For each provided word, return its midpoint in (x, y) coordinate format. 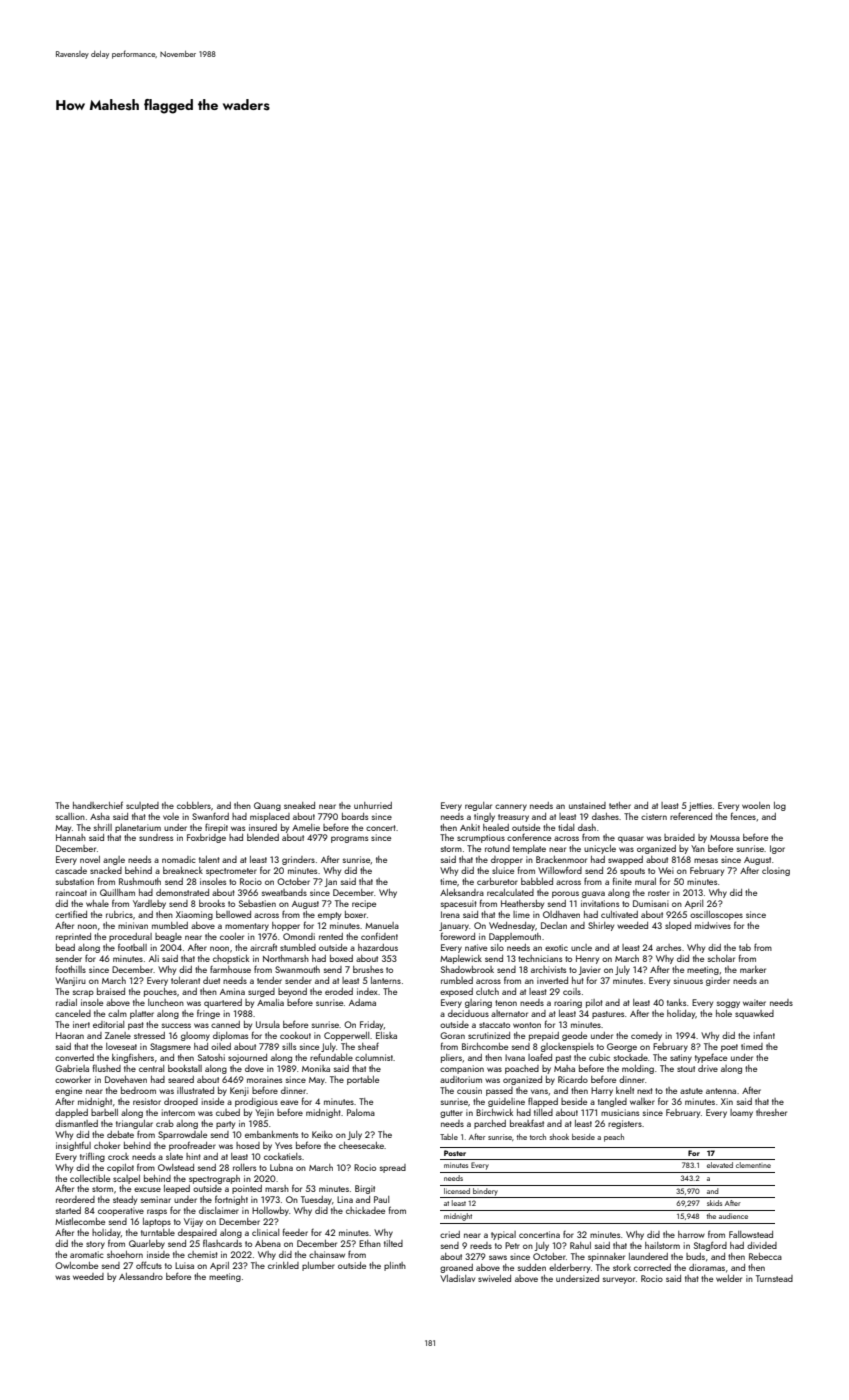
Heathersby (522, 904)
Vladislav (457, 1278)
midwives (713, 925)
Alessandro (141, 1276)
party (225, 1125)
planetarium (138, 828)
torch (538, 1137)
